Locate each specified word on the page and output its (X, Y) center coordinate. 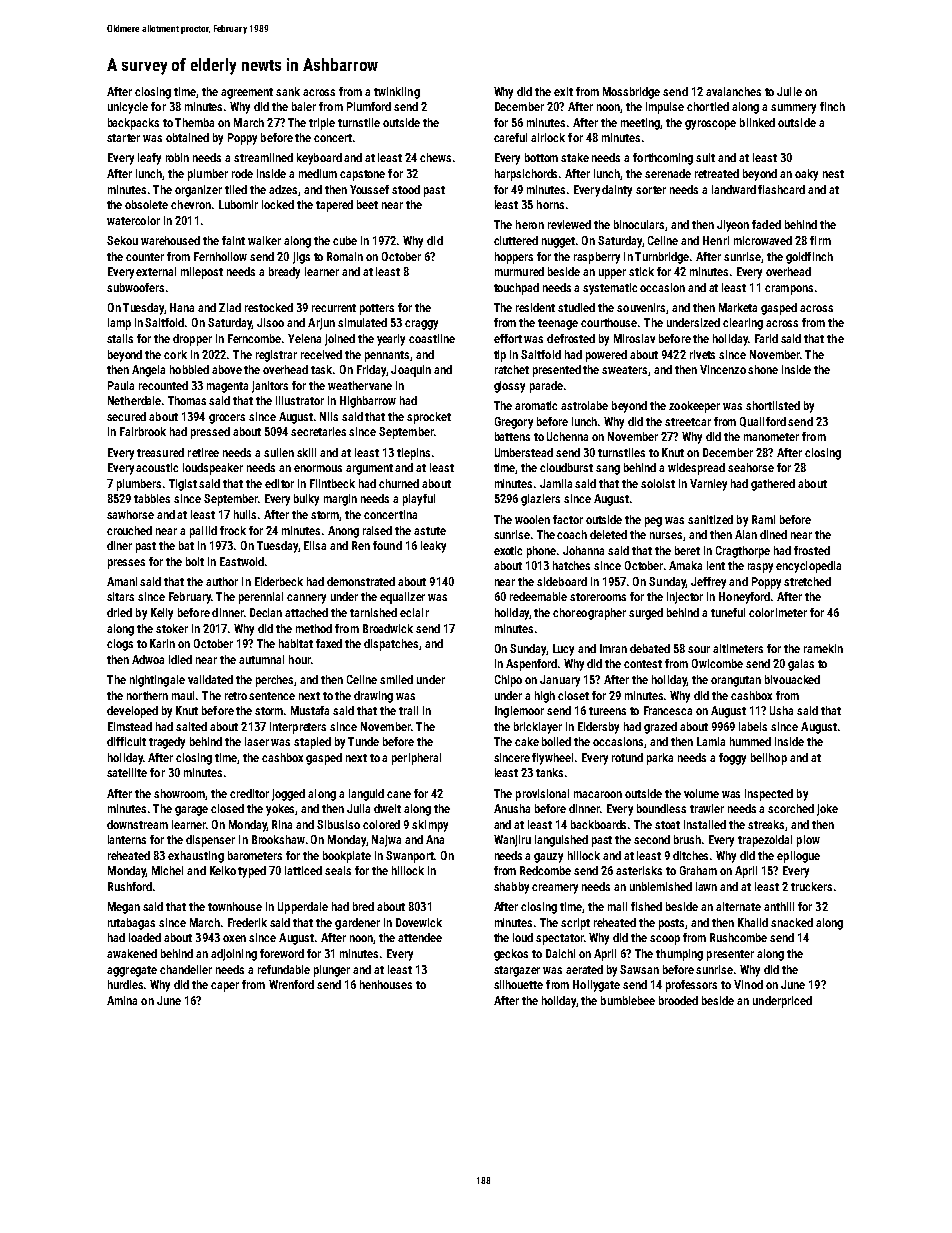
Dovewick (419, 922)
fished (646, 906)
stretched (807, 581)
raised (377, 530)
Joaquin (411, 371)
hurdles (125, 984)
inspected (769, 795)
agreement (247, 93)
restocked (269, 307)
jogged (288, 795)
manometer (771, 437)
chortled (708, 106)
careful (510, 137)
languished (561, 841)
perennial (261, 598)
